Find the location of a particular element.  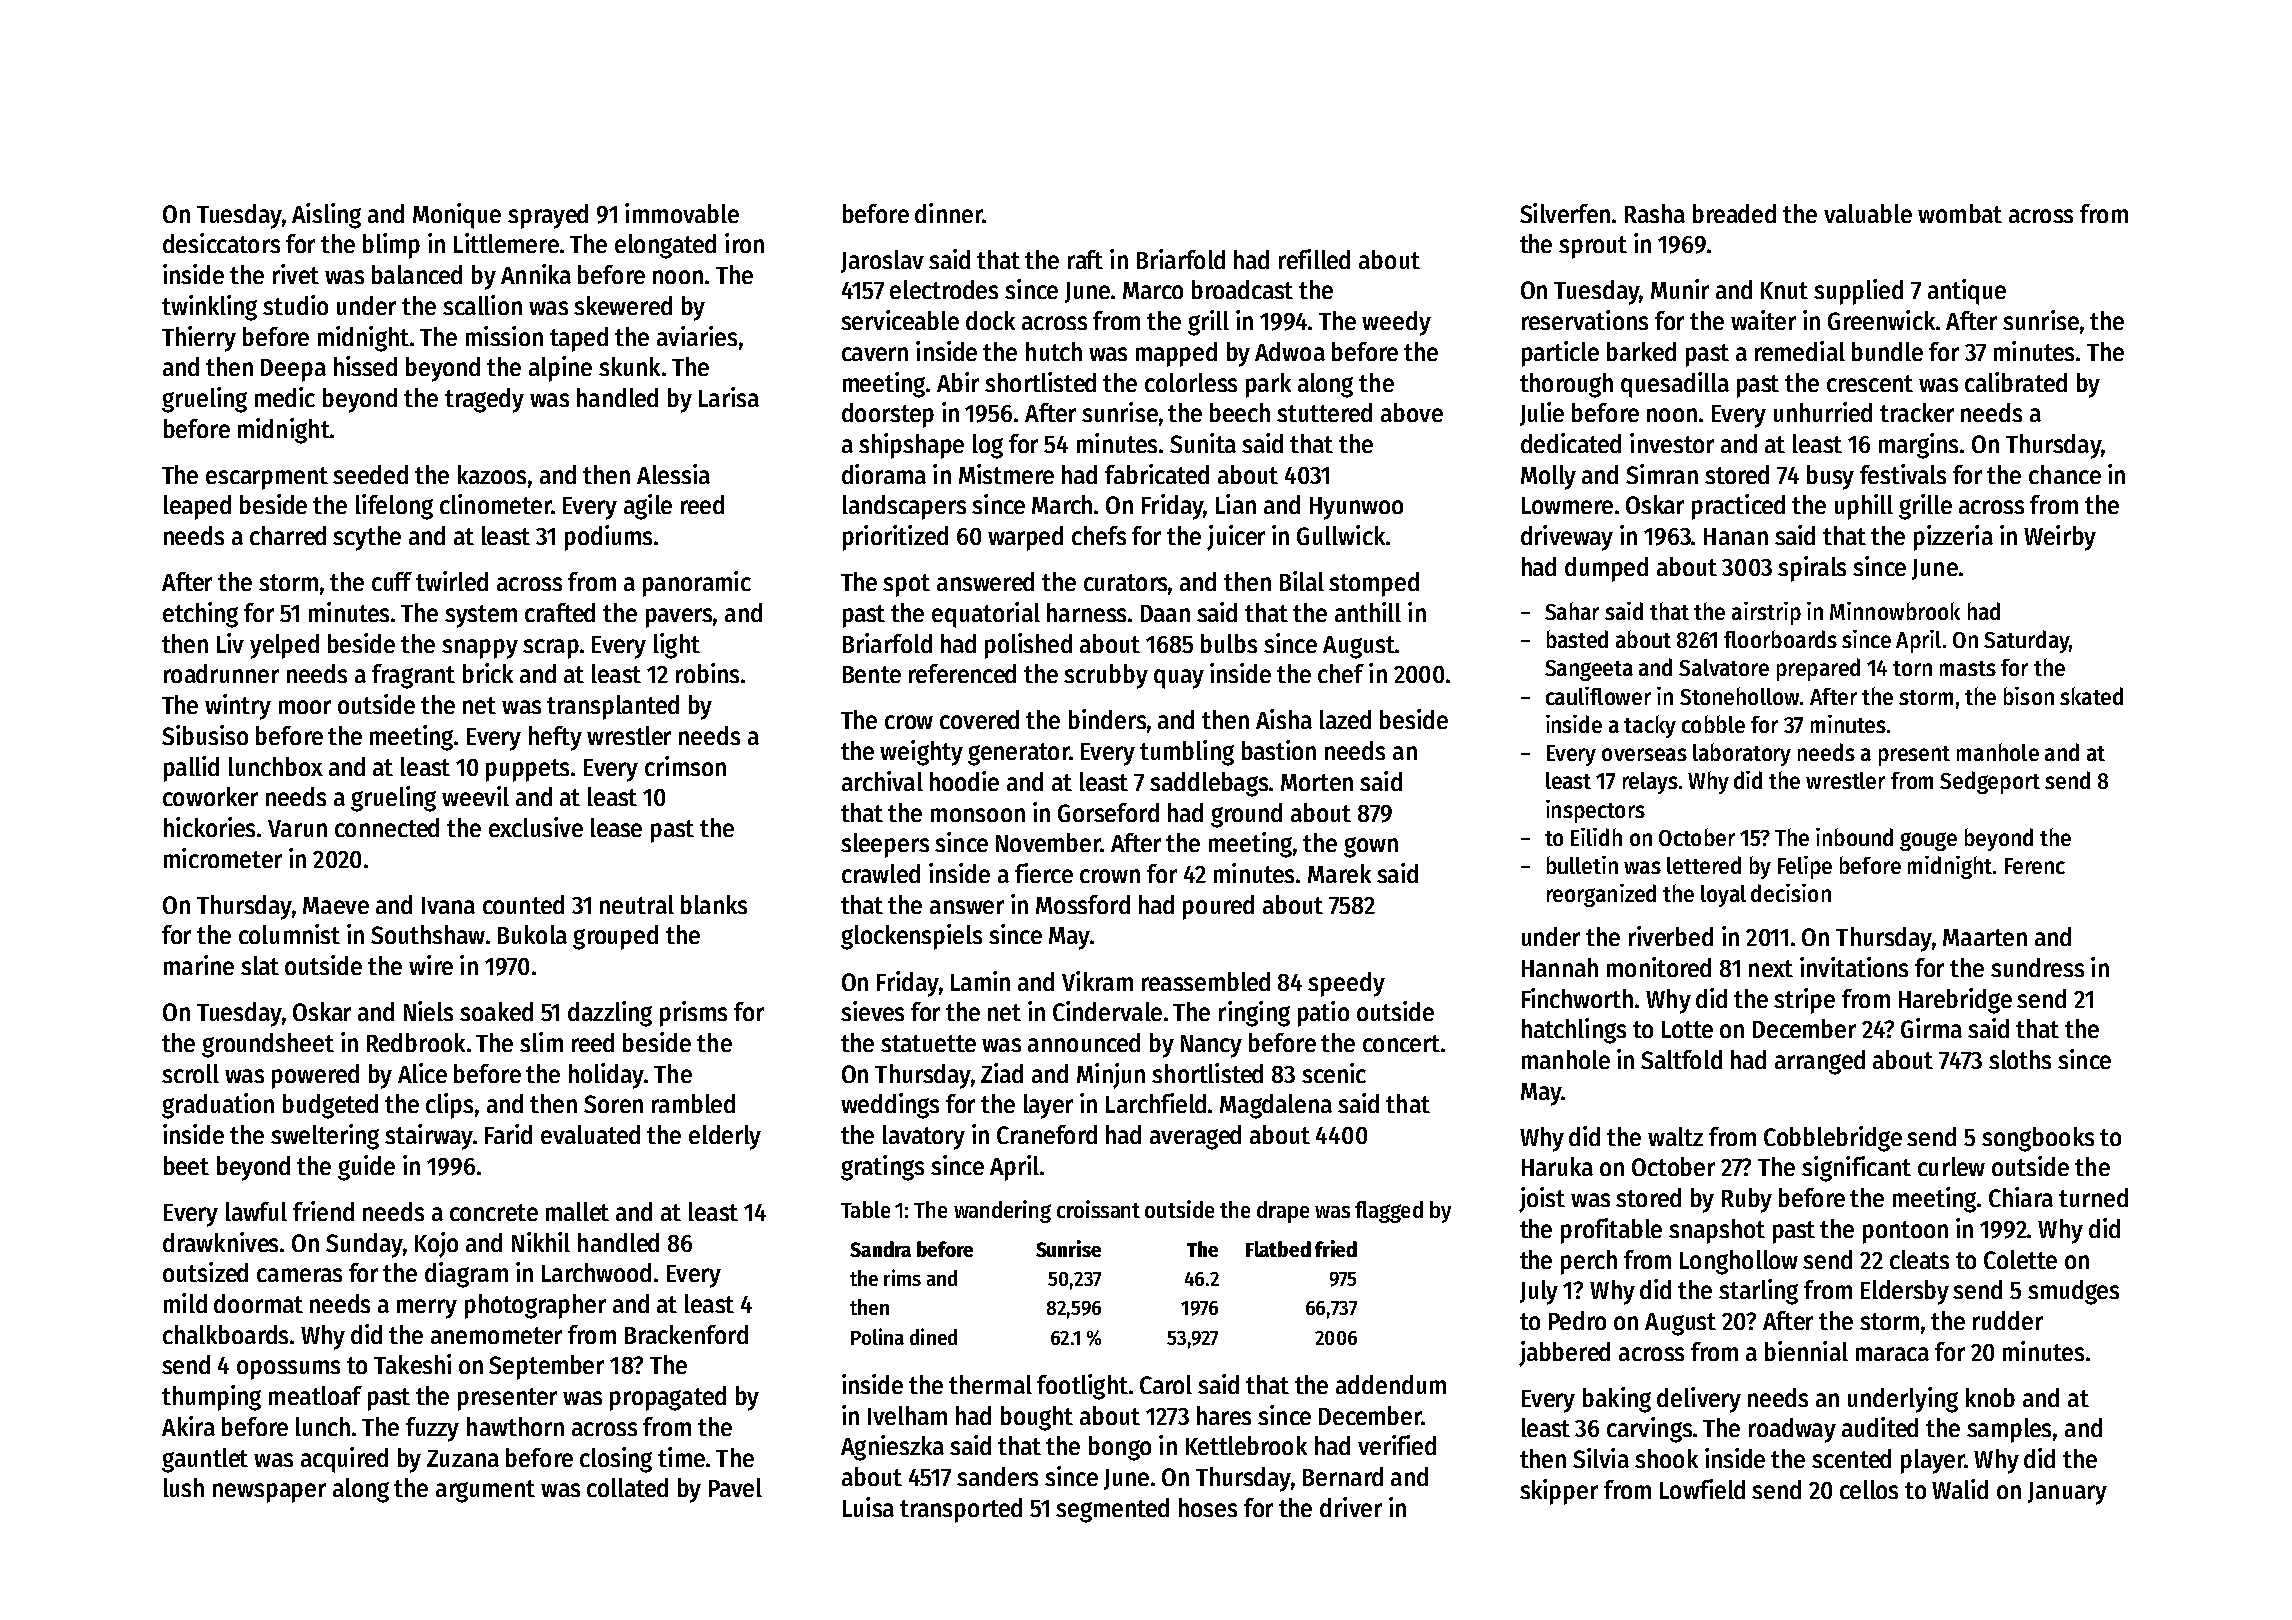

moor is located at coordinates (305, 707).
